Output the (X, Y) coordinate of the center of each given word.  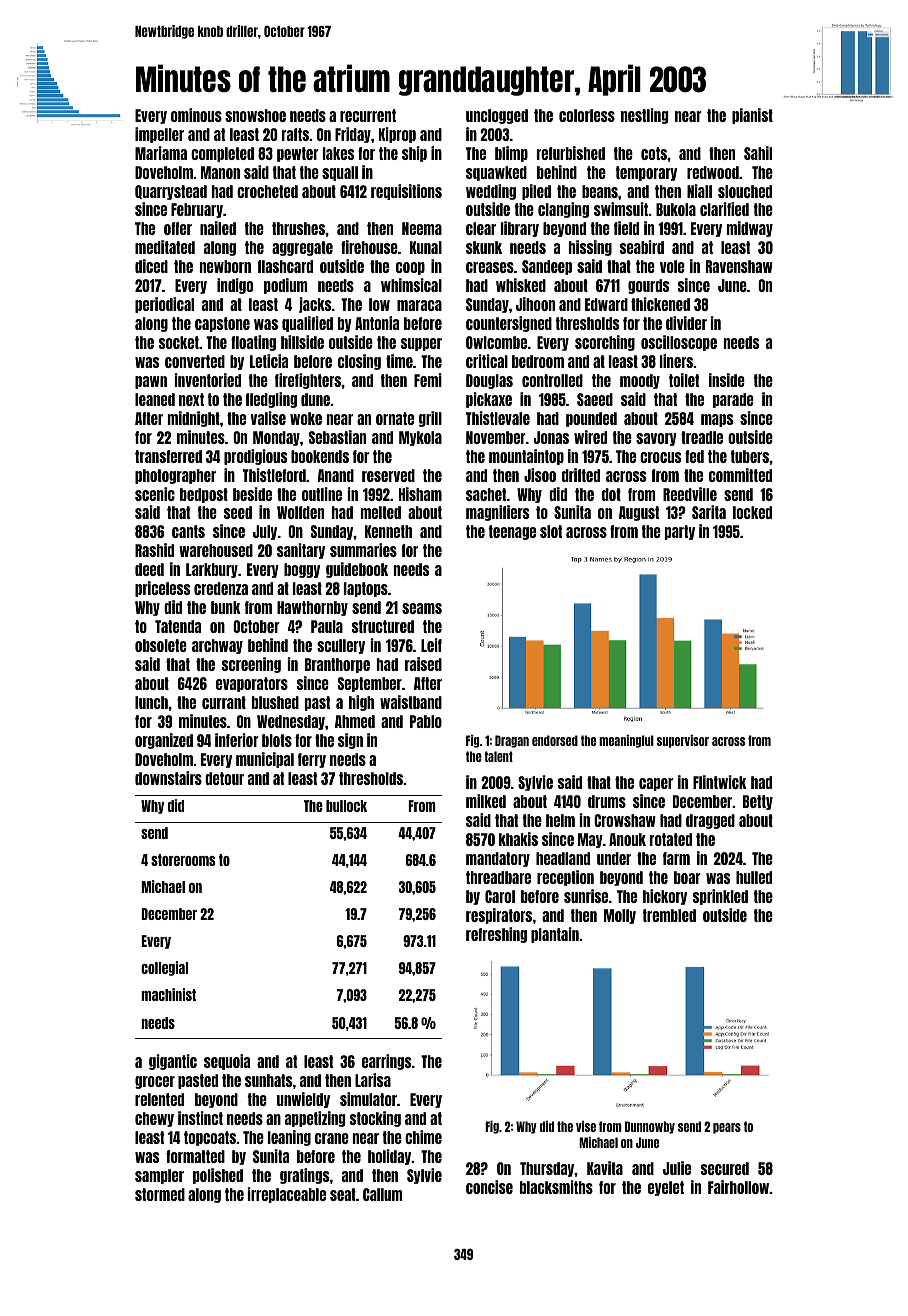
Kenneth (388, 531)
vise (586, 1126)
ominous (196, 115)
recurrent (368, 115)
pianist (752, 116)
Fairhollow (738, 1187)
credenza (221, 588)
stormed (160, 1194)
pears (727, 1128)
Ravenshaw (739, 266)
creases (490, 267)
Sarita (709, 512)
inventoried (208, 380)
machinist (168, 994)
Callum (382, 1194)
